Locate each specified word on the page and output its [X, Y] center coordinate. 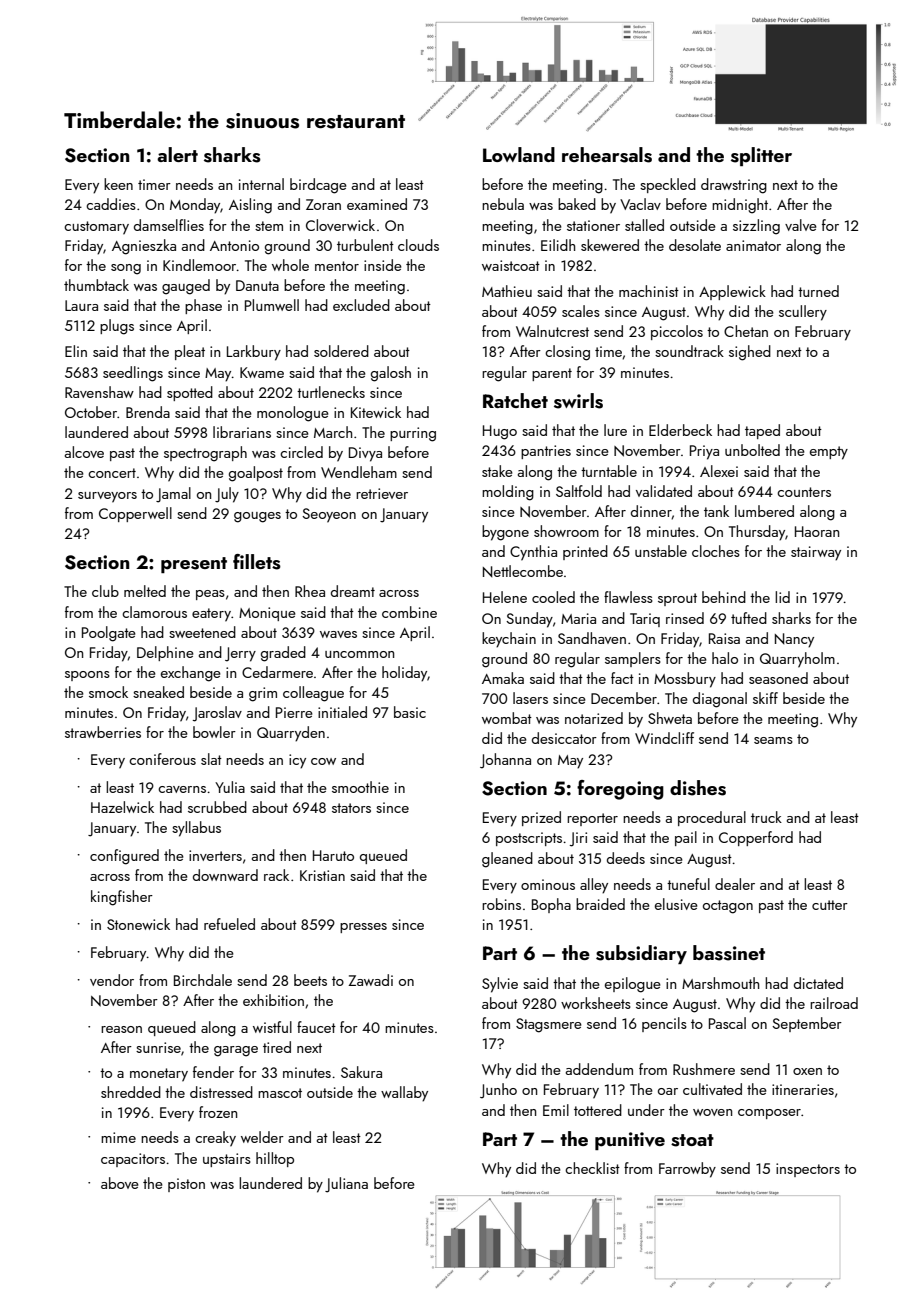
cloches [716, 551]
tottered [598, 1110]
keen [118, 184]
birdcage [318, 186]
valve [801, 225]
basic [410, 712]
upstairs [227, 1160]
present [194, 565]
